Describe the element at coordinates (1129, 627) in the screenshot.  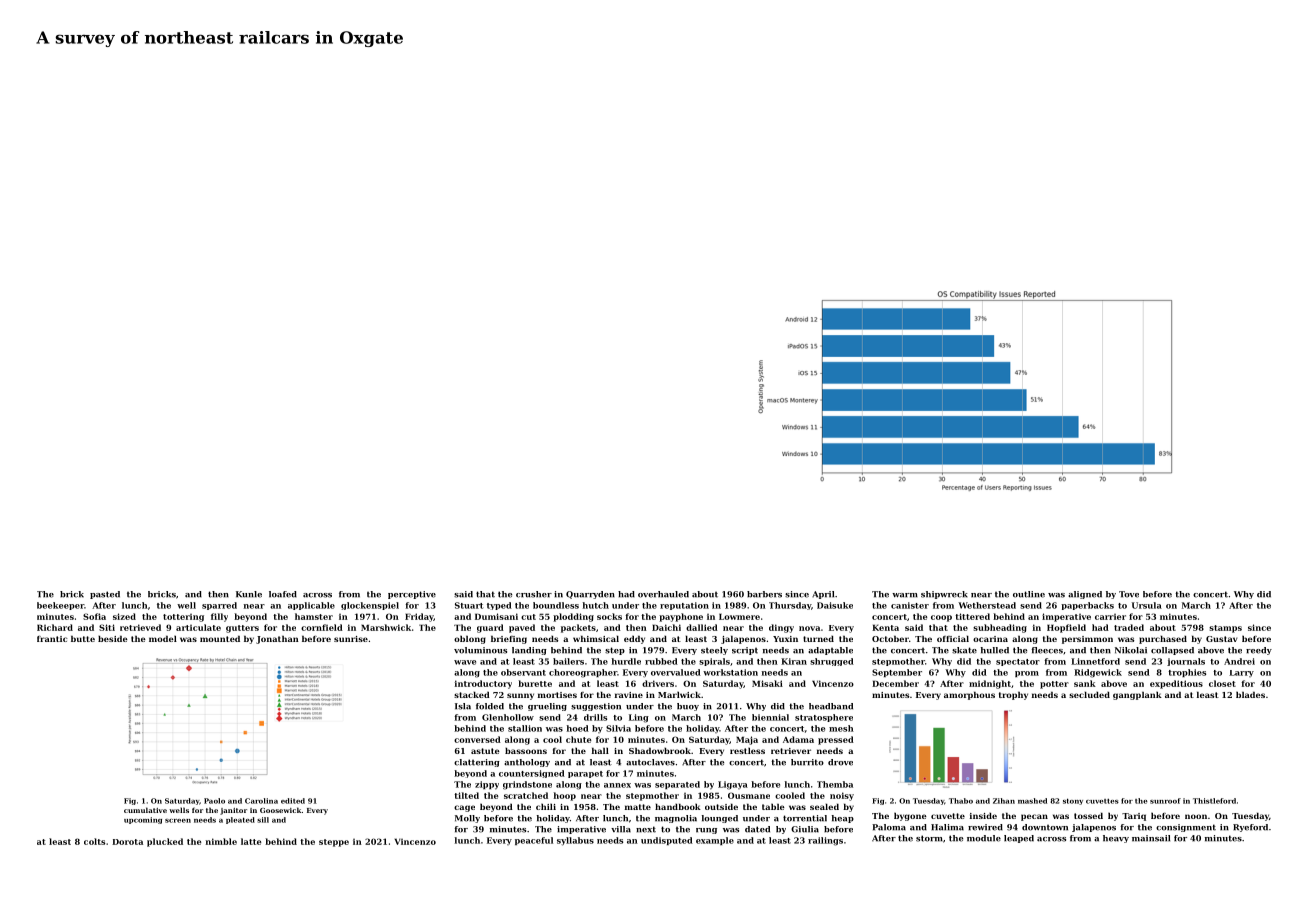
I see `traded` at that location.
